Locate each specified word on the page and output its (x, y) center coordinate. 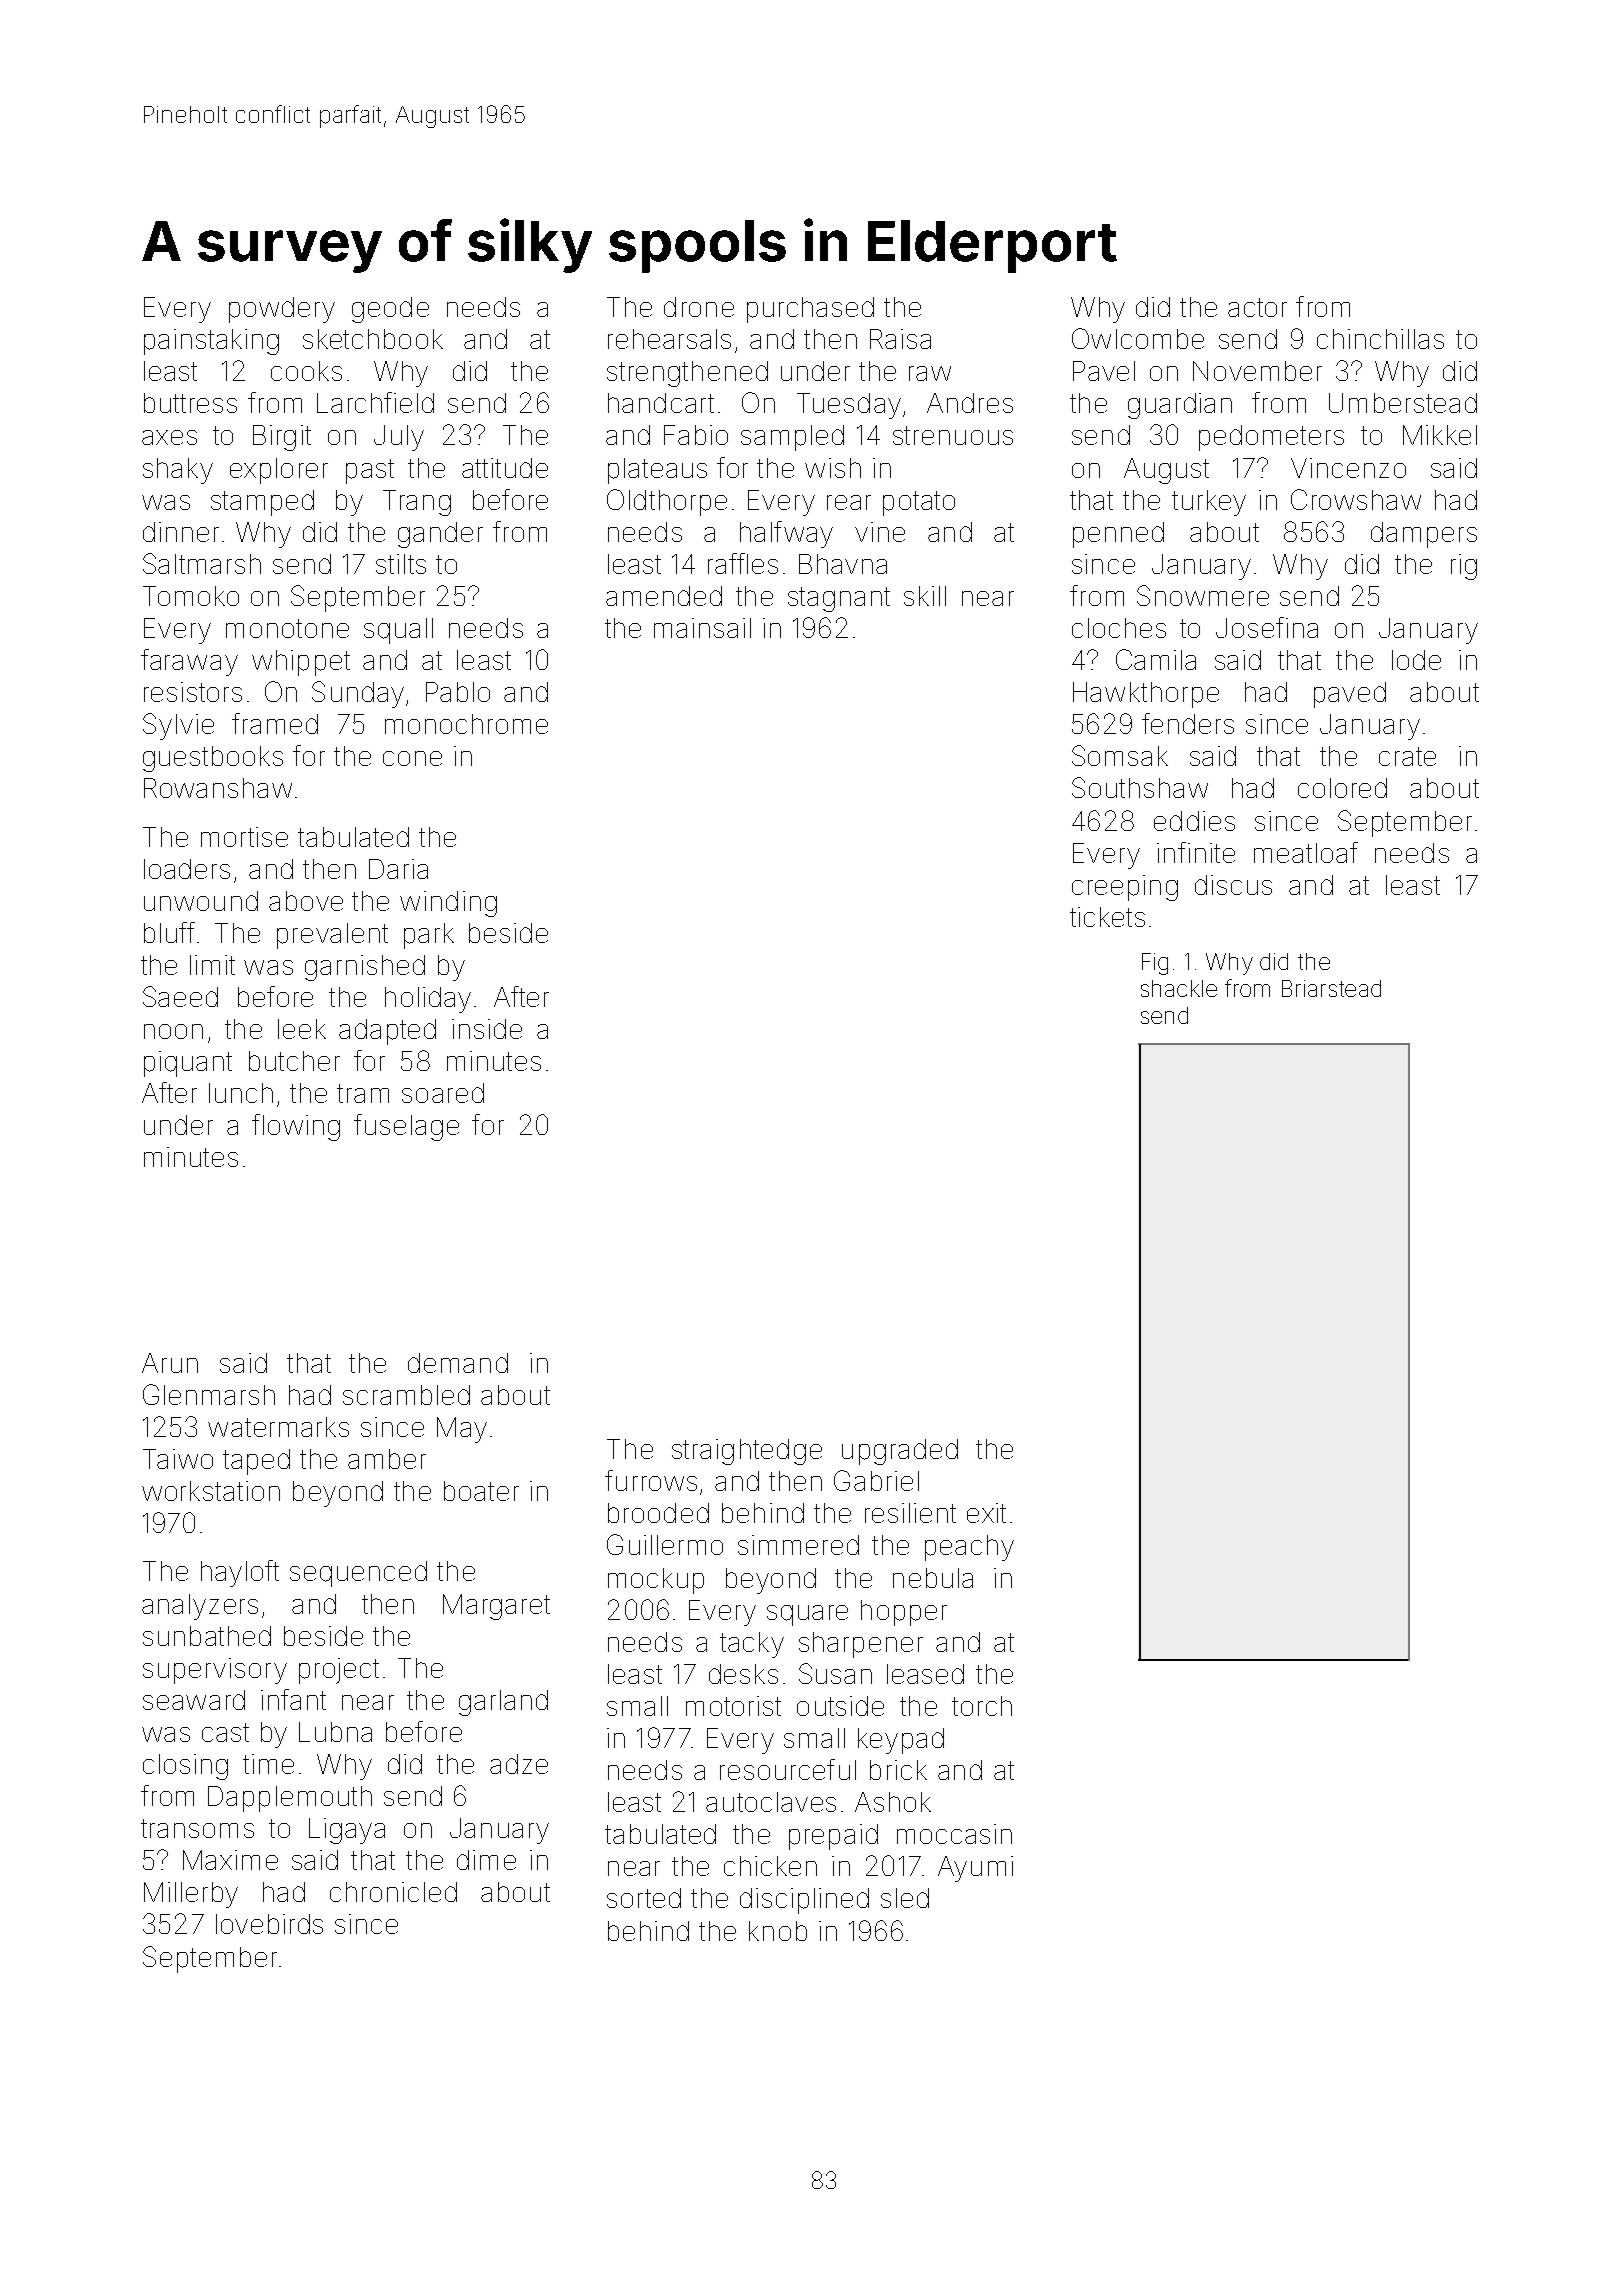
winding (448, 904)
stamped (262, 503)
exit (986, 1513)
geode (390, 310)
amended (664, 596)
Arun (170, 1363)
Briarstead (1331, 988)
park (429, 936)
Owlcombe (1138, 338)
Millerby (191, 1895)
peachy (969, 1548)
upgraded (900, 1452)
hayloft (240, 1573)
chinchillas (1380, 339)
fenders (1188, 723)
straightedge (747, 1452)
